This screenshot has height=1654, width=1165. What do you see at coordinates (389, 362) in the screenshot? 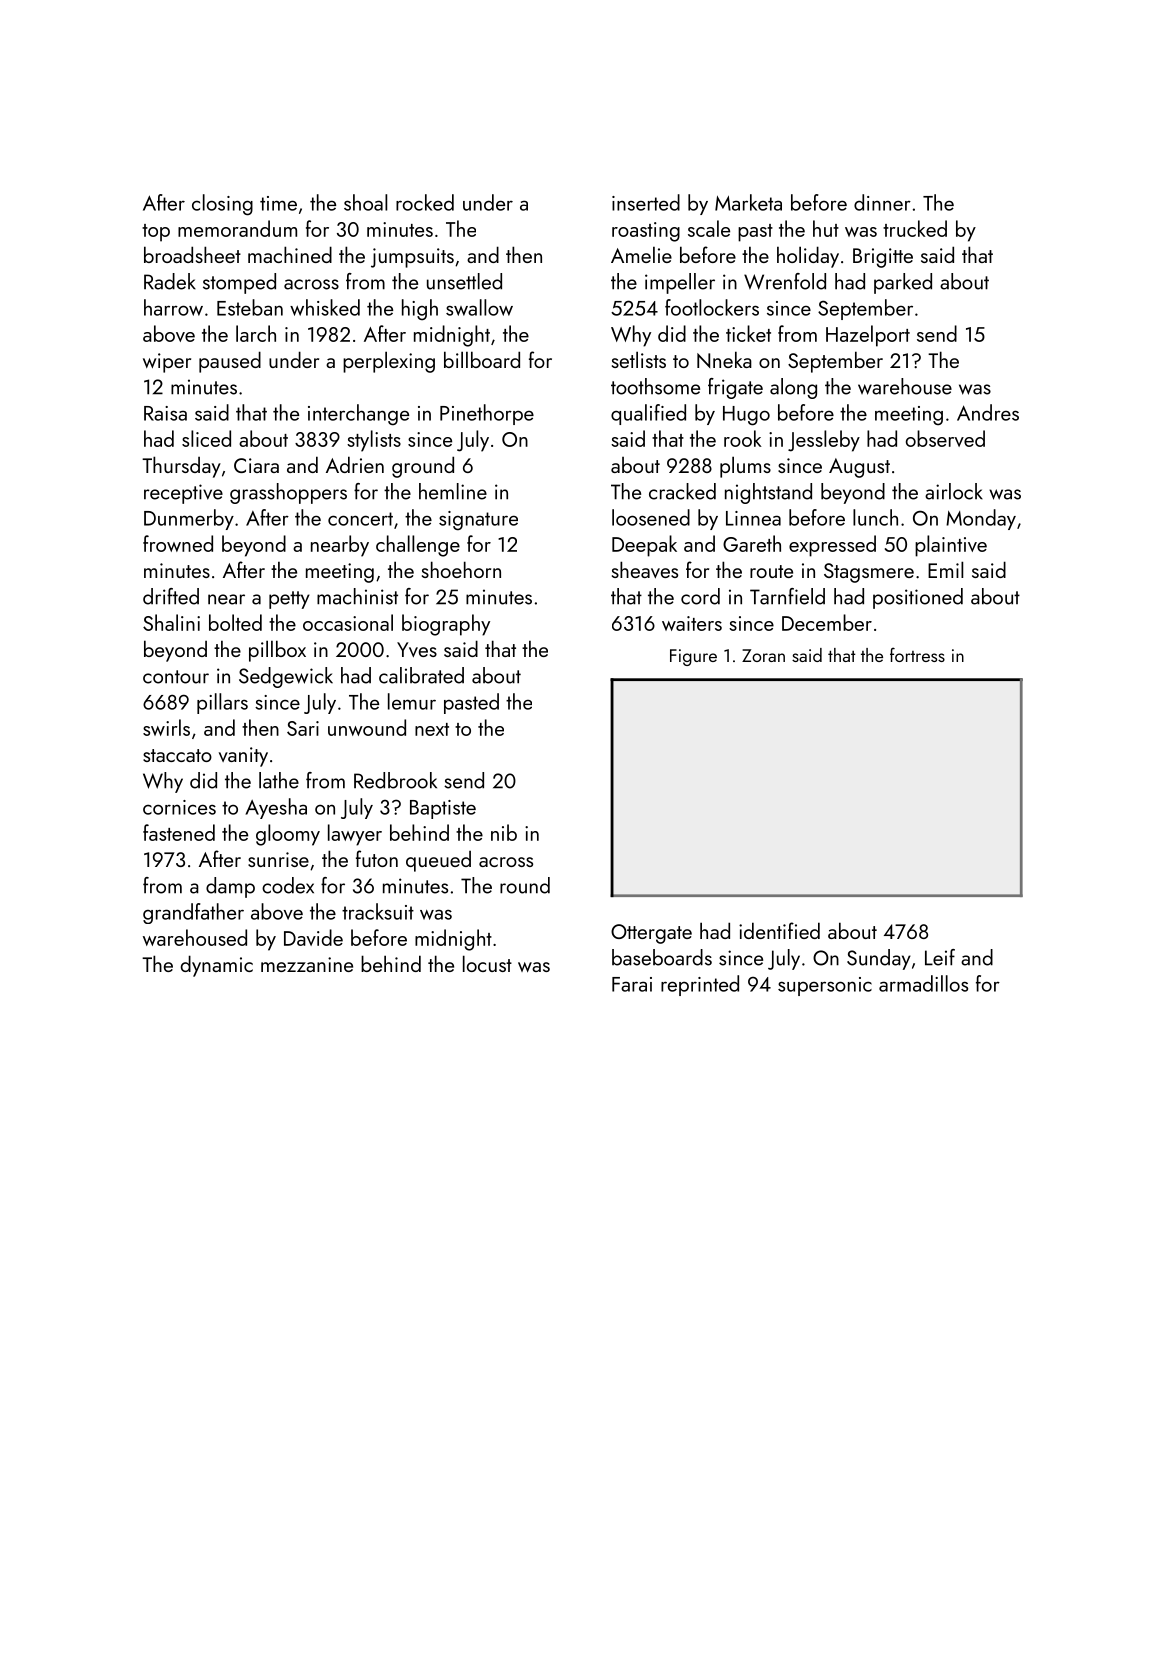
I see `perplexing` at bounding box center [389, 362].
